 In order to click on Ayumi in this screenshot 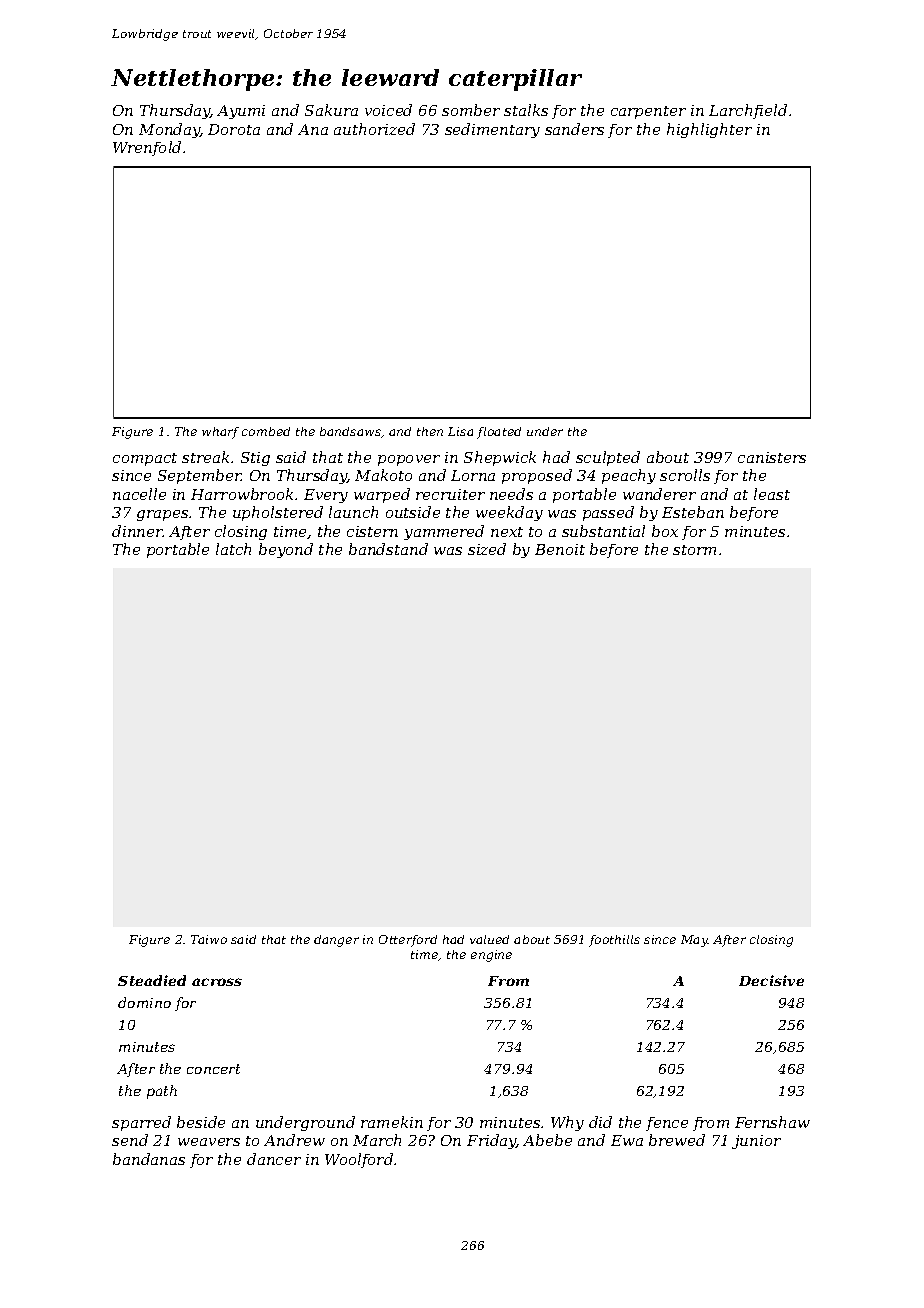, I will do `click(241, 112)`.
